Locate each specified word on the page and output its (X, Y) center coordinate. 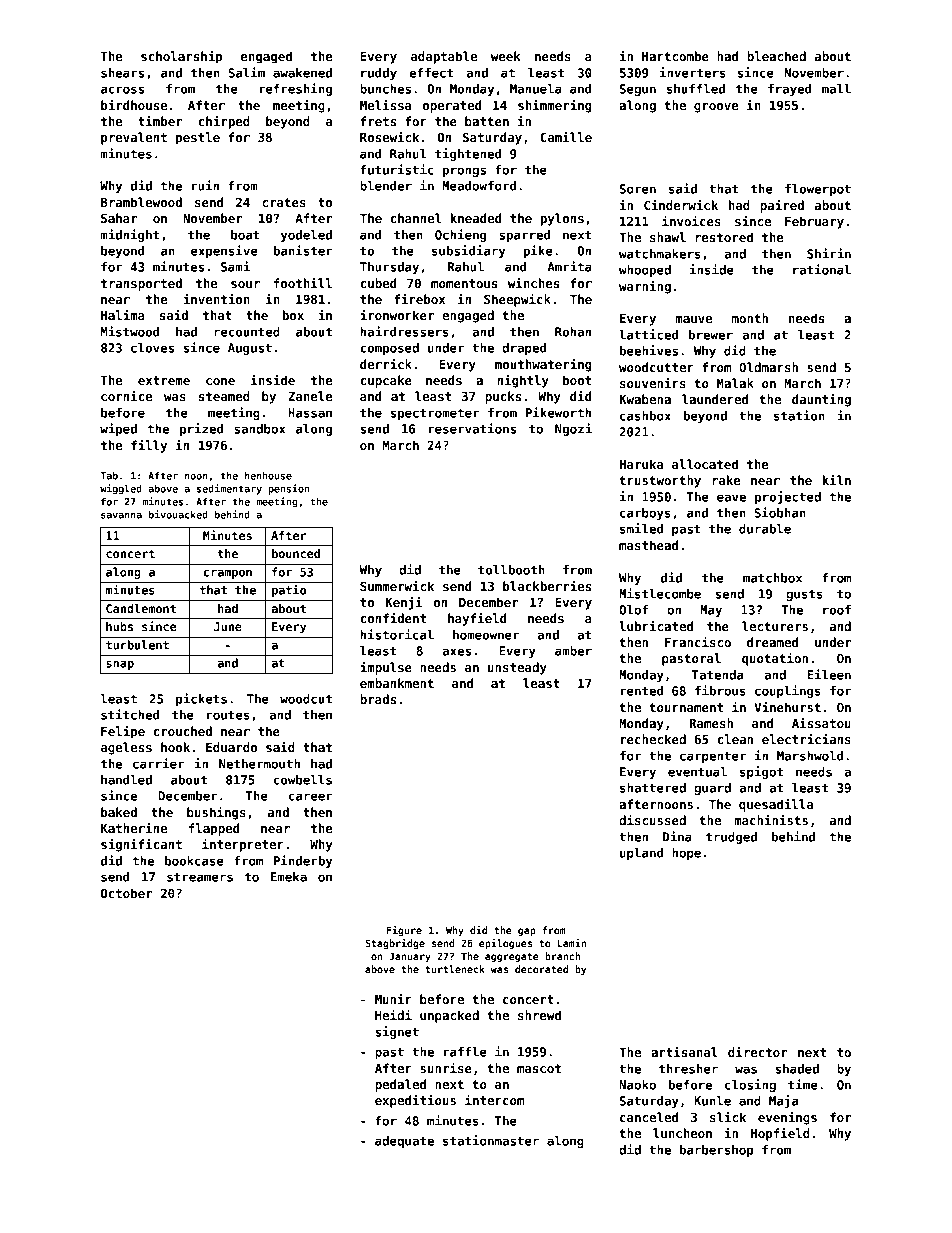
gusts (804, 595)
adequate (404, 1142)
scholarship (181, 57)
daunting (821, 400)
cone (220, 381)
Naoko (637, 1085)
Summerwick (397, 586)
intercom (494, 1100)
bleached (776, 56)
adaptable (444, 57)
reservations (472, 428)
